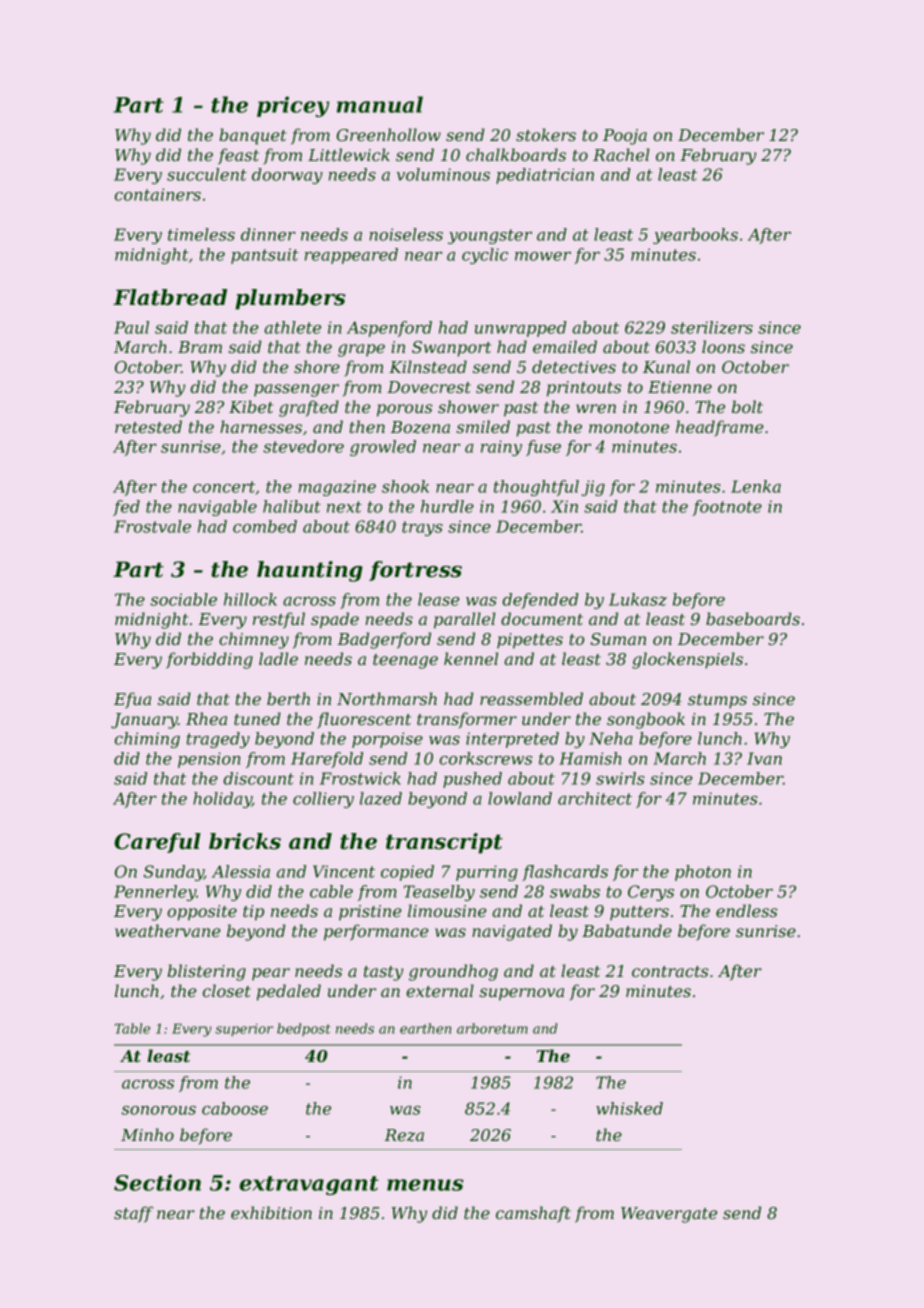  I want to click on thoughtful, so click(536, 488).
